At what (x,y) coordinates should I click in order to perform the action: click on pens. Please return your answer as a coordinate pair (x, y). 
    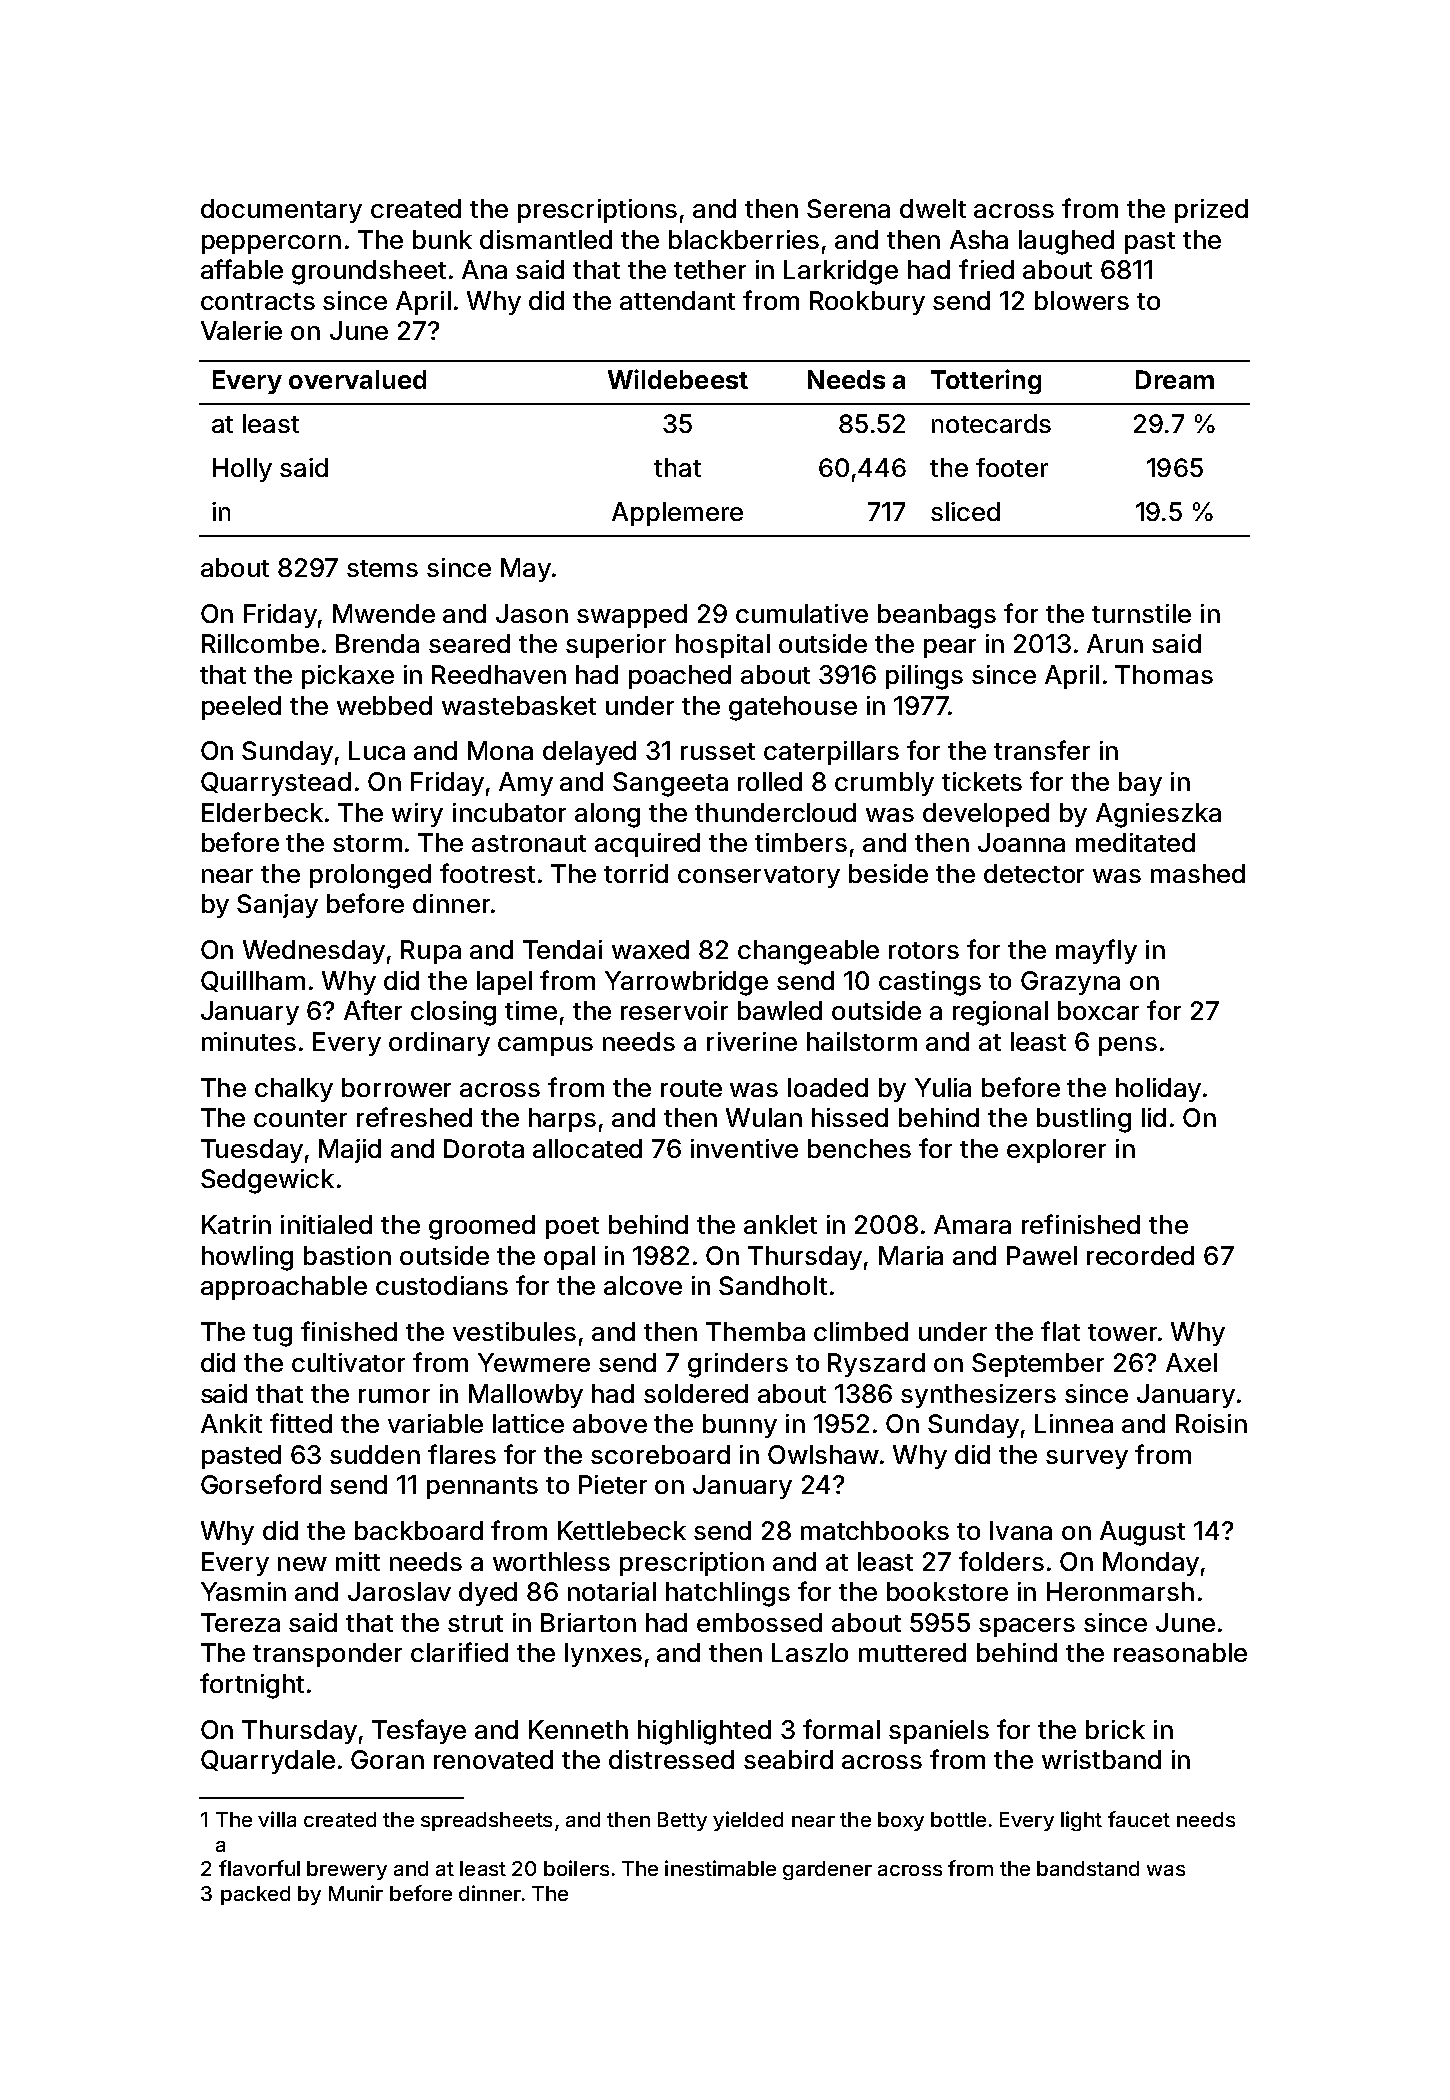
    Looking at the image, I should click on (1128, 1046).
